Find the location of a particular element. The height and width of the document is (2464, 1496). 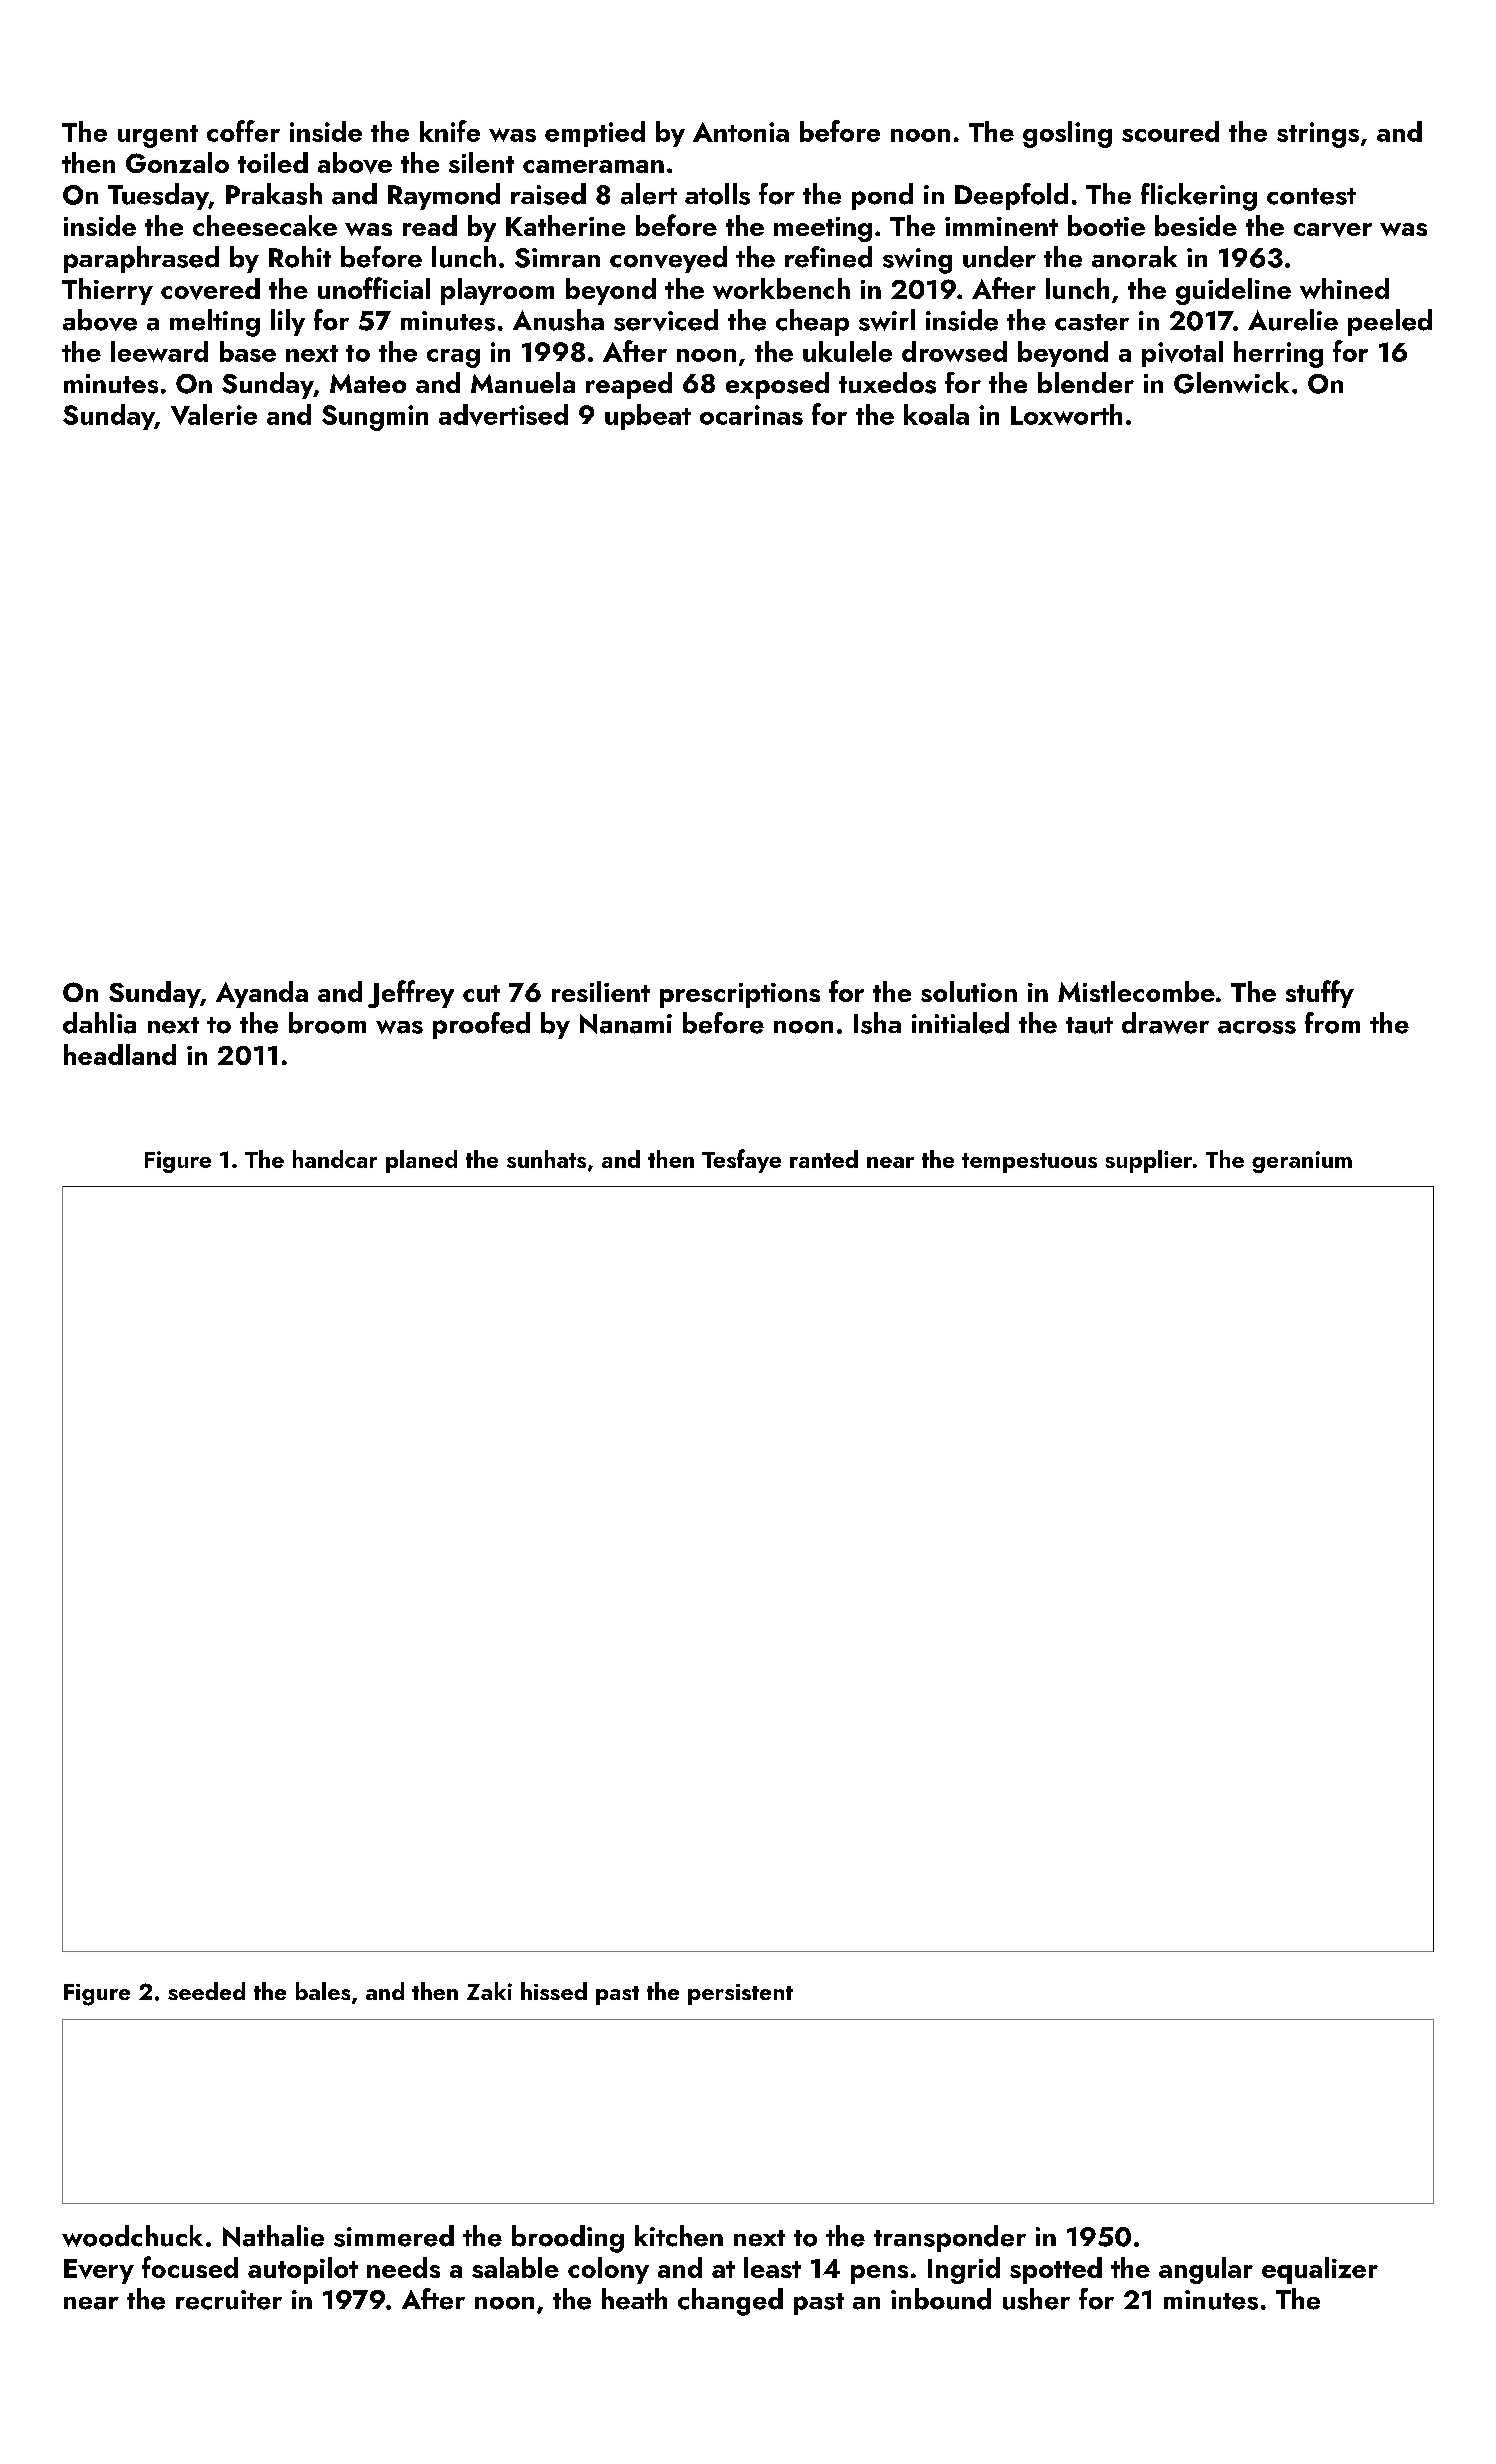

headland is located at coordinates (120, 1054).
